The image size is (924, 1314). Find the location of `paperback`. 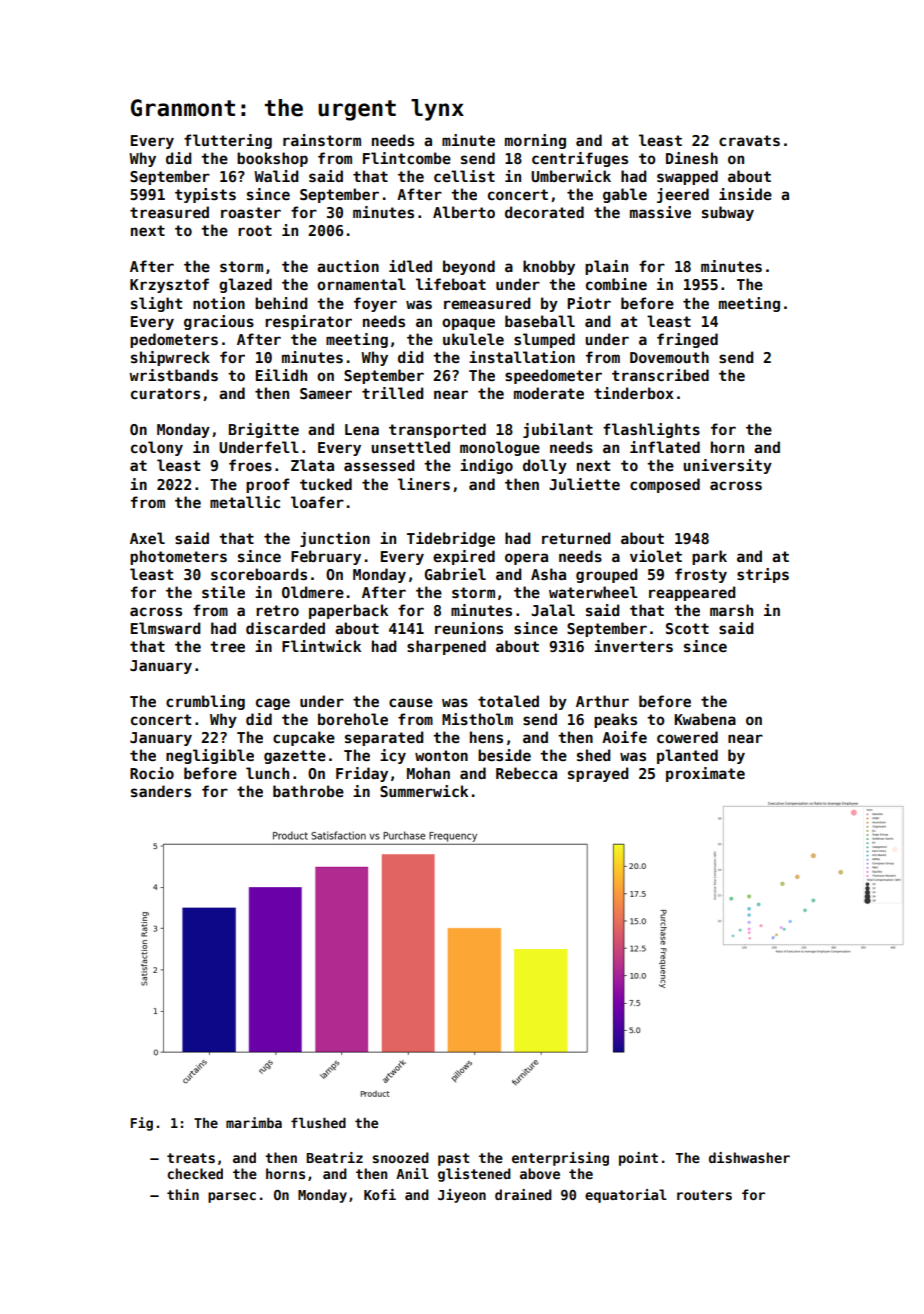

paperback is located at coordinates (348, 611).
